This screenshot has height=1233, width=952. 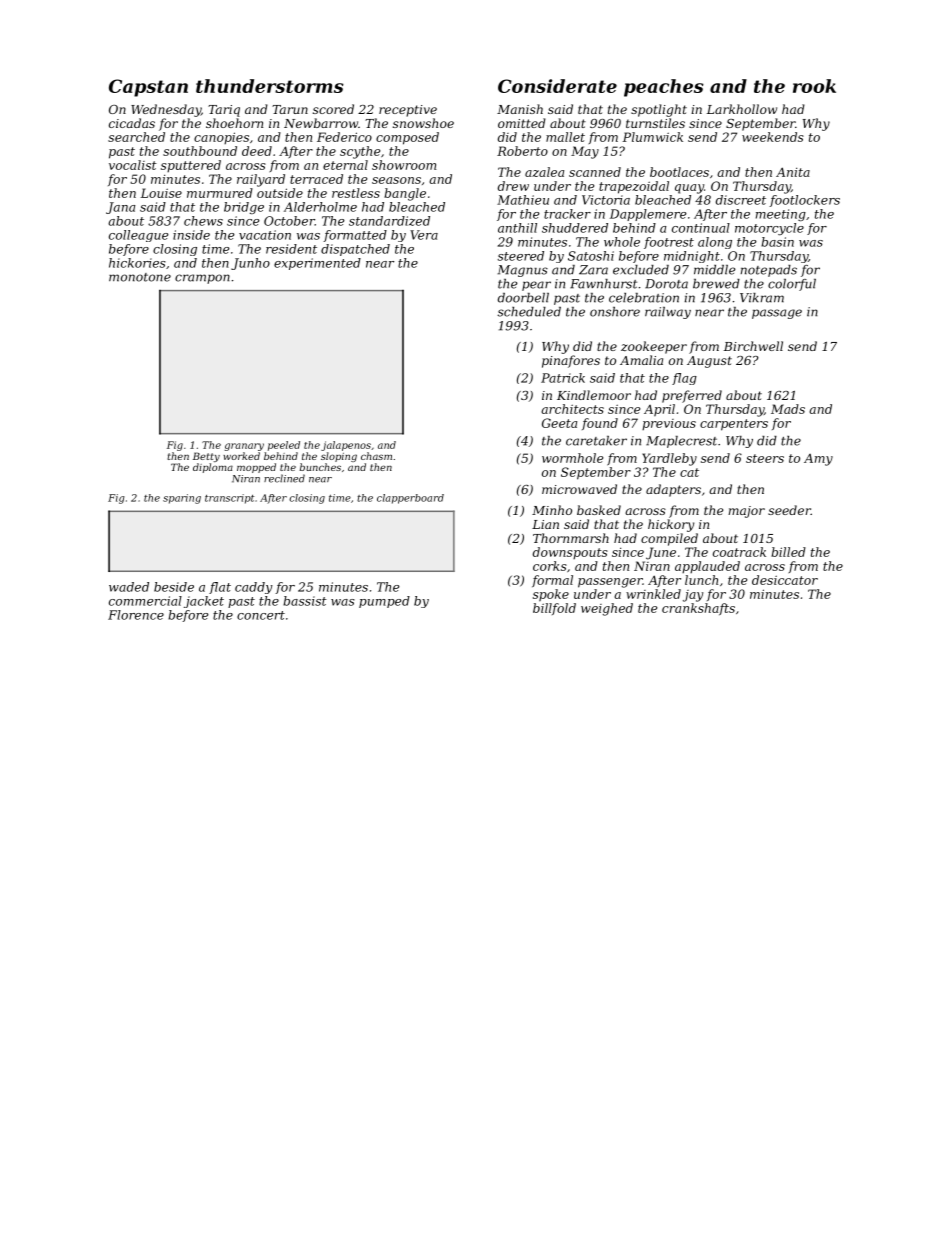 I want to click on Manish, so click(x=520, y=109).
